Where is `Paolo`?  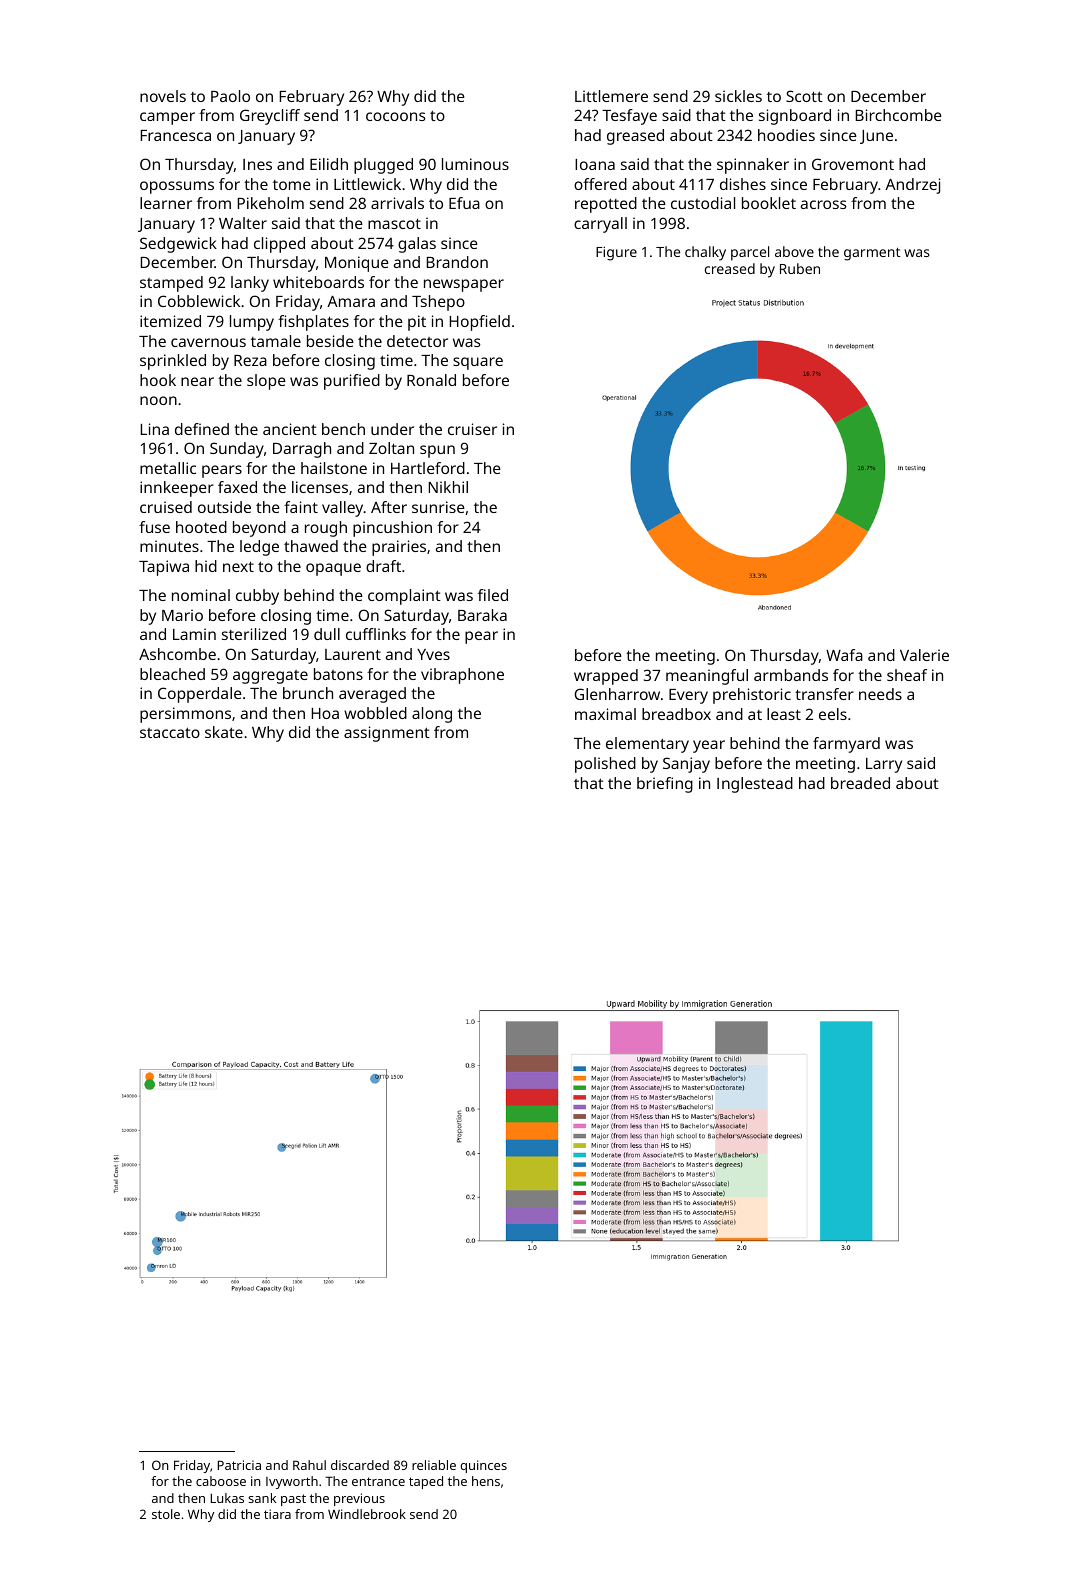 Paolo is located at coordinates (230, 96).
